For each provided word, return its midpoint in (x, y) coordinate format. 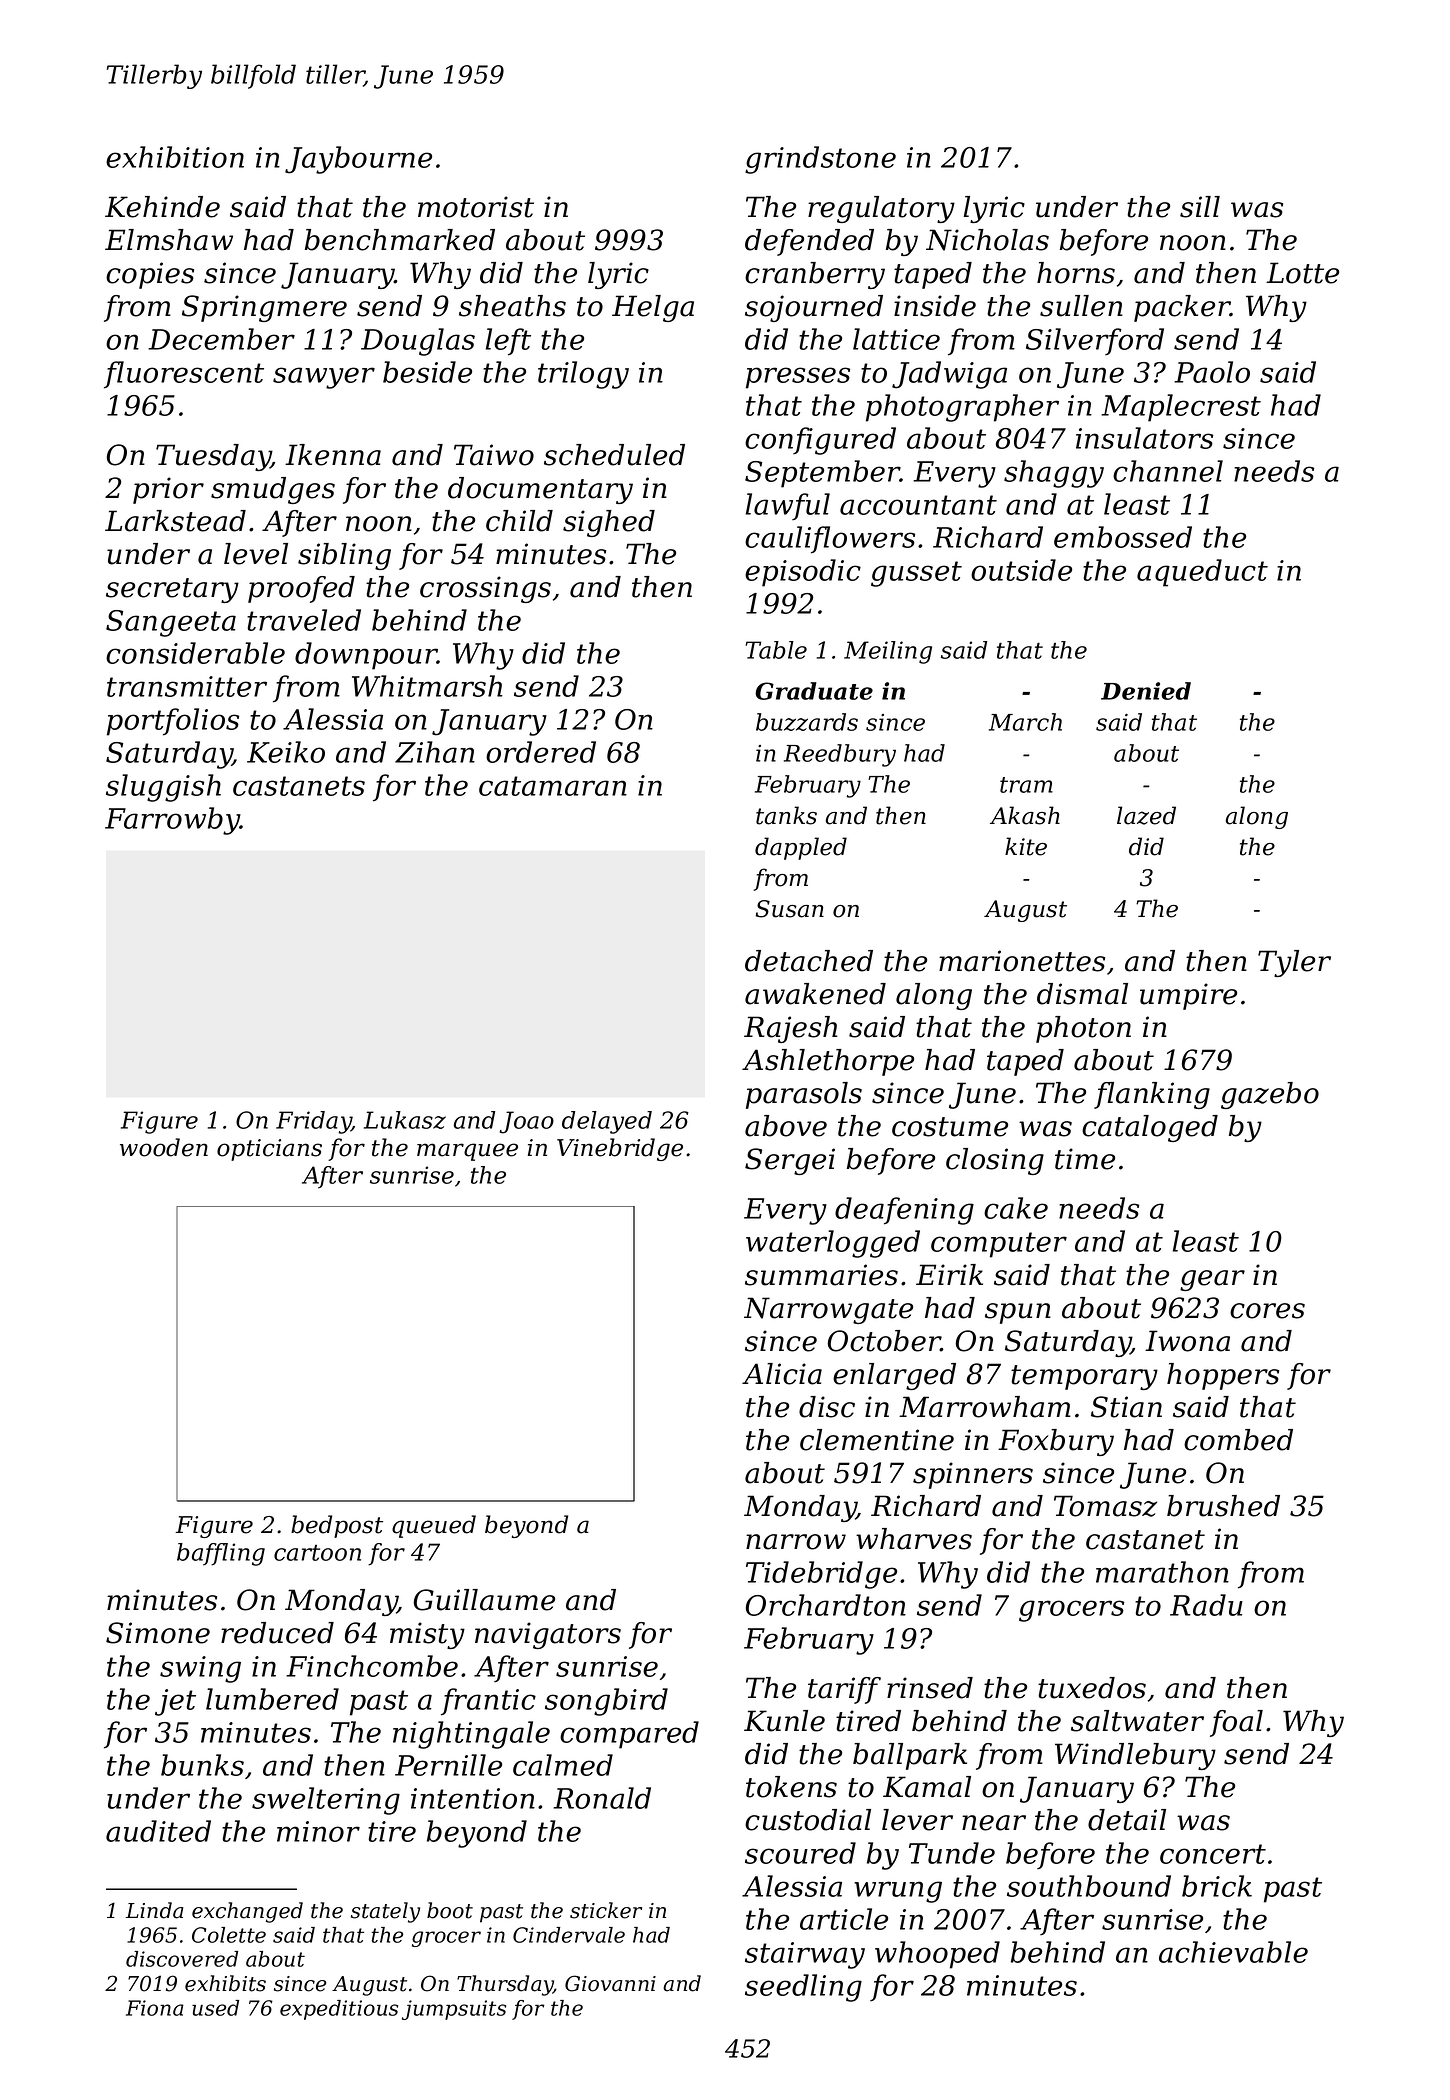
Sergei (790, 1161)
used (215, 2008)
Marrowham (985, 1407)
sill (1200, 207)
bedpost (337, 1526)
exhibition (175, 157)
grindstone (820, 160)
